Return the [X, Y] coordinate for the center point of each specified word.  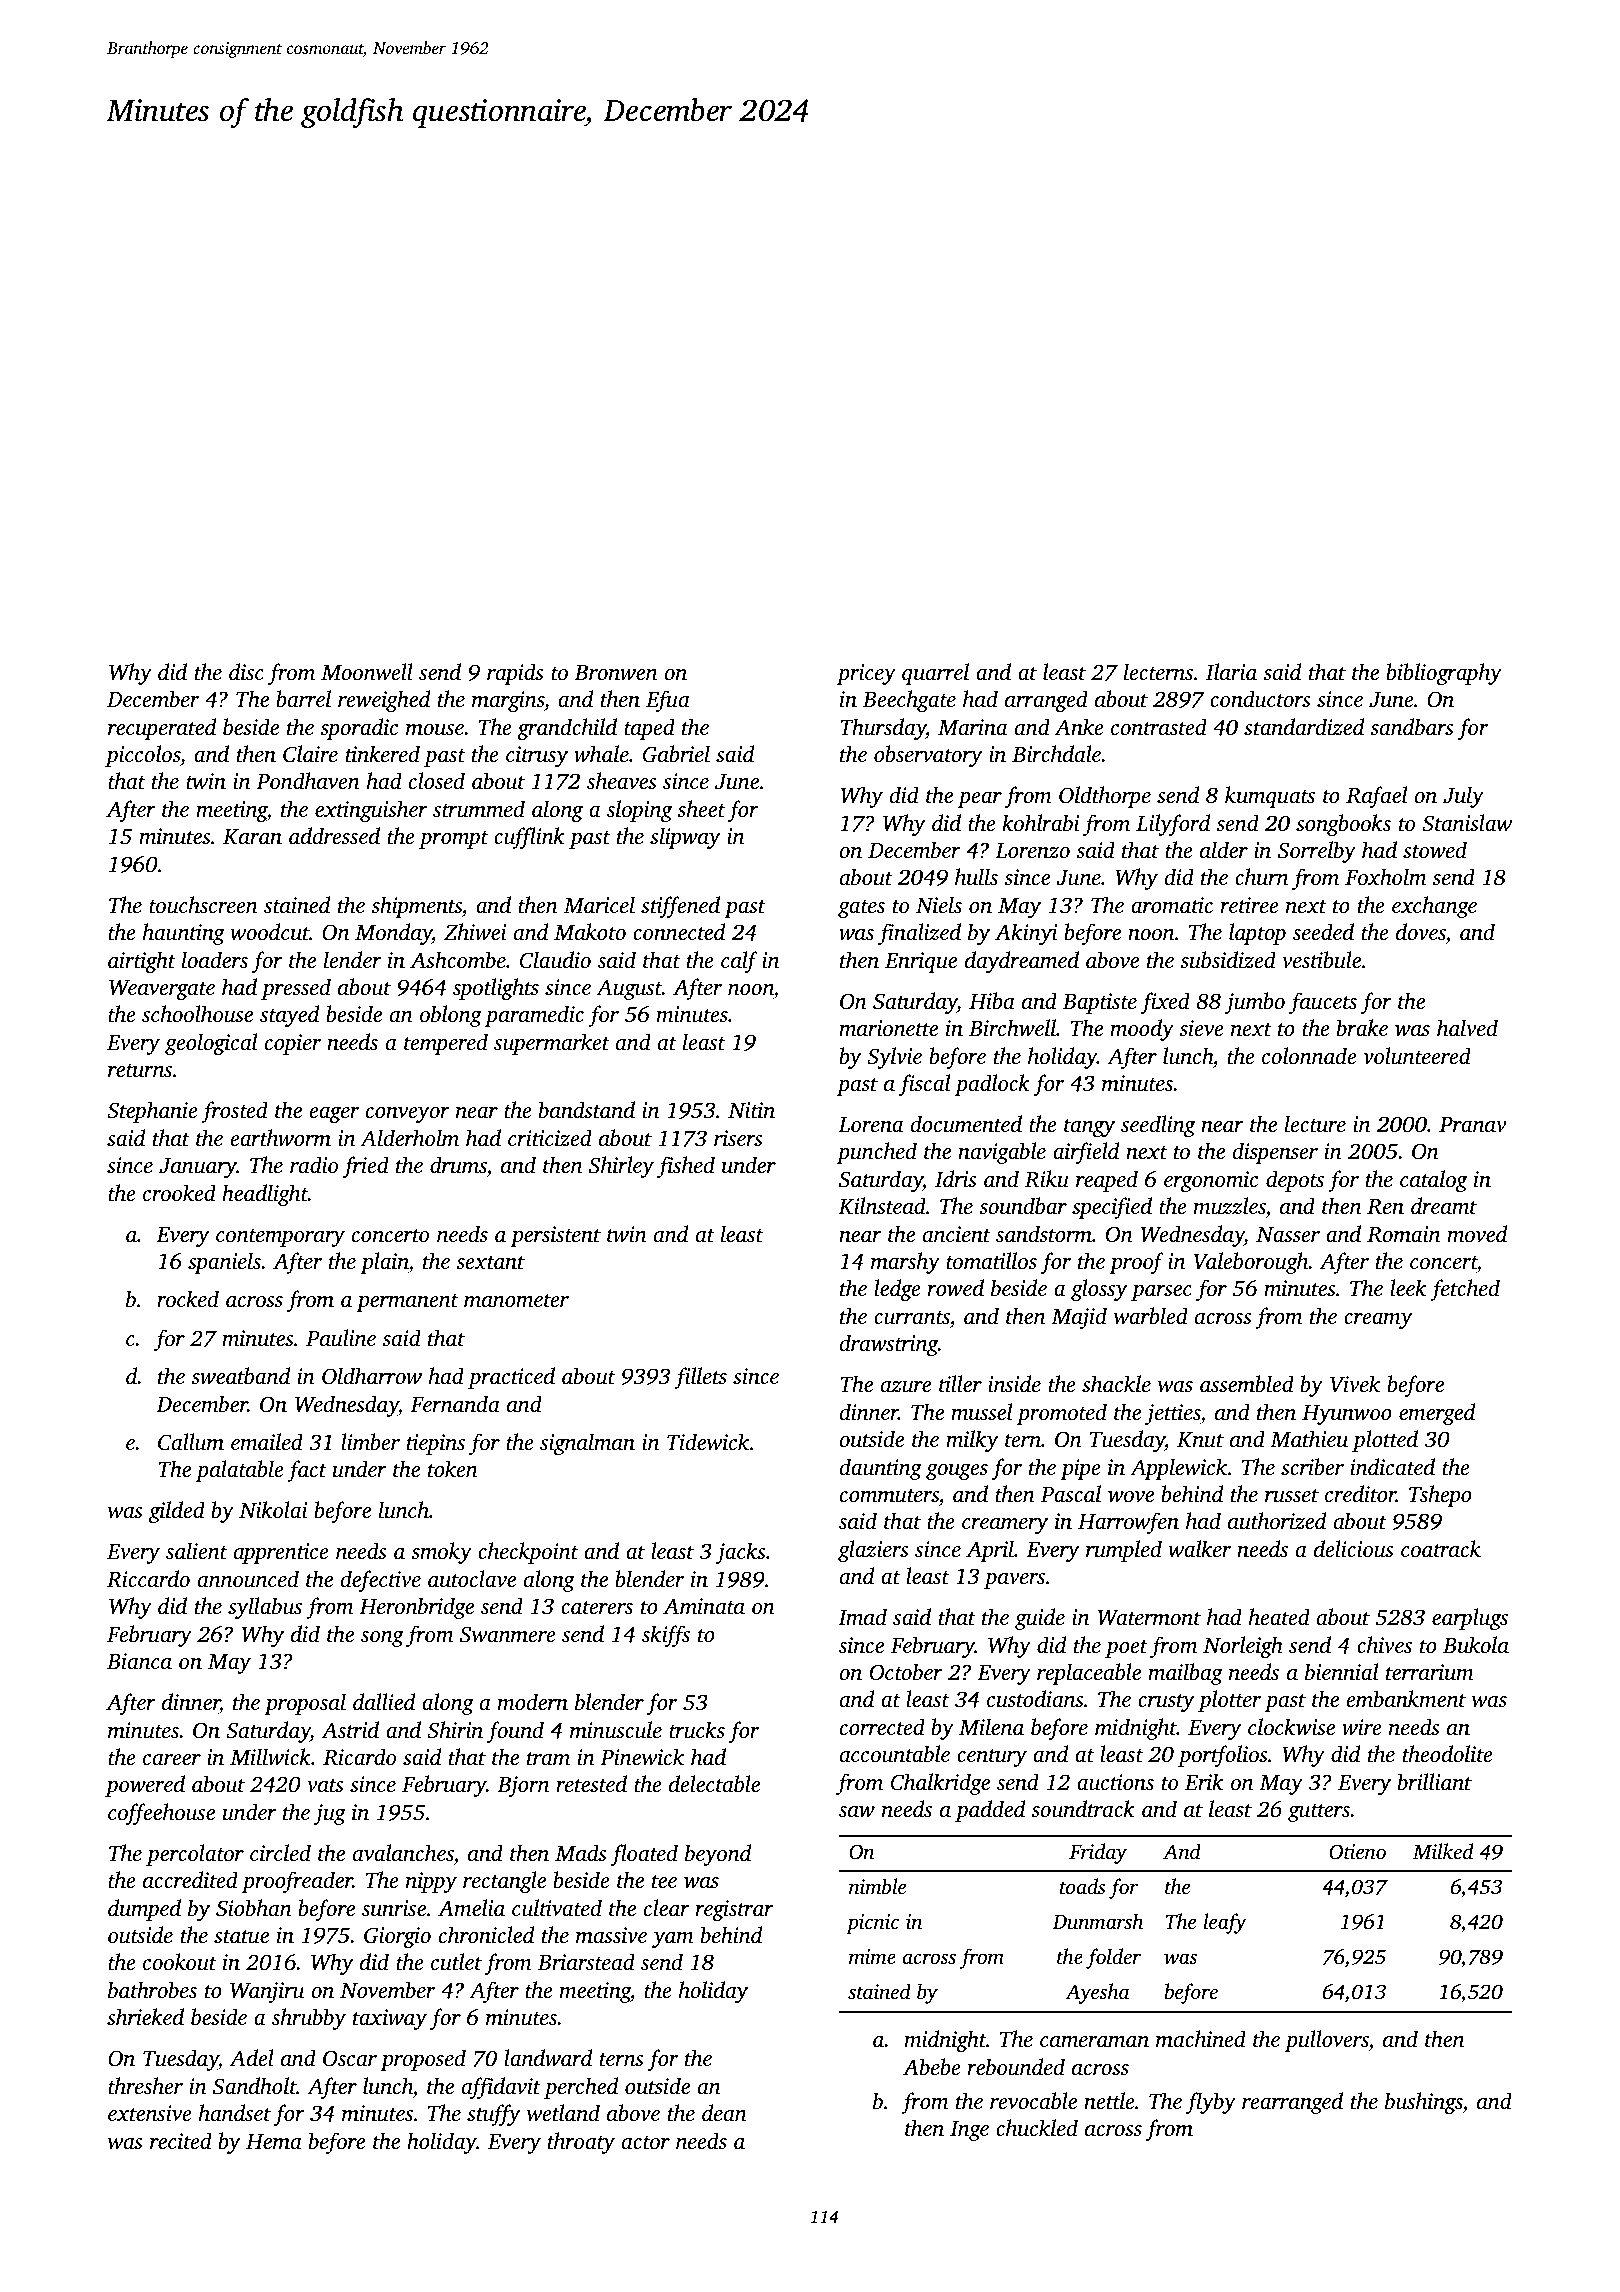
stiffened [680, 907]
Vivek [1355, 1384]
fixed [1165, 1003]
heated [1279, 1616]
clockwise [1291, 1727]
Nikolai [273, 1509]
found [515, 1732]
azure [906, 1387]
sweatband [240, 1376]
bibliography [1444, 674]
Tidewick [708, 1442]
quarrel [935, 674]
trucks [697, 1729]
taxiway [390, 2019]
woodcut [270, 932]
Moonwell [367, 672]
